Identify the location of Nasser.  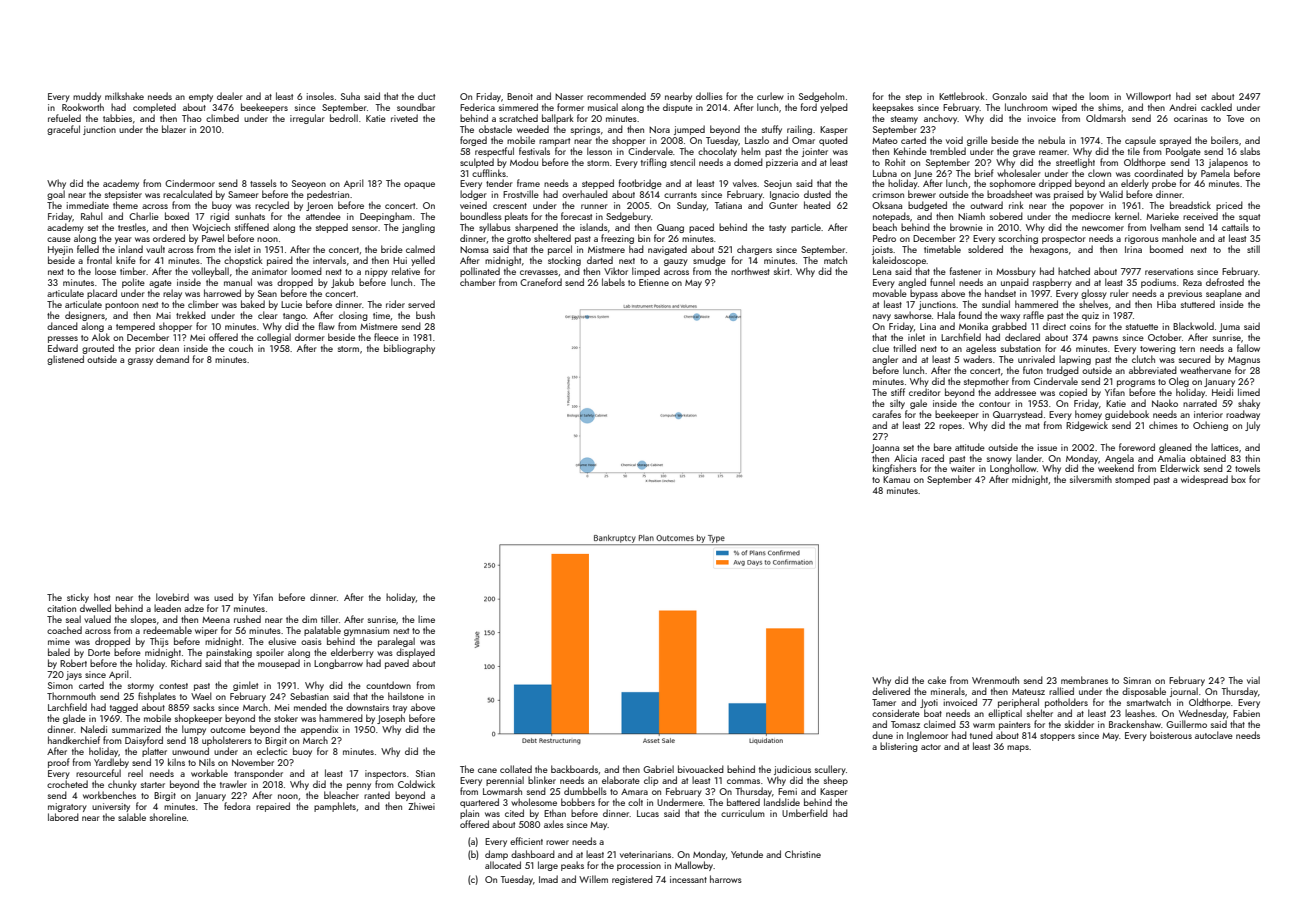
(569, 96).
